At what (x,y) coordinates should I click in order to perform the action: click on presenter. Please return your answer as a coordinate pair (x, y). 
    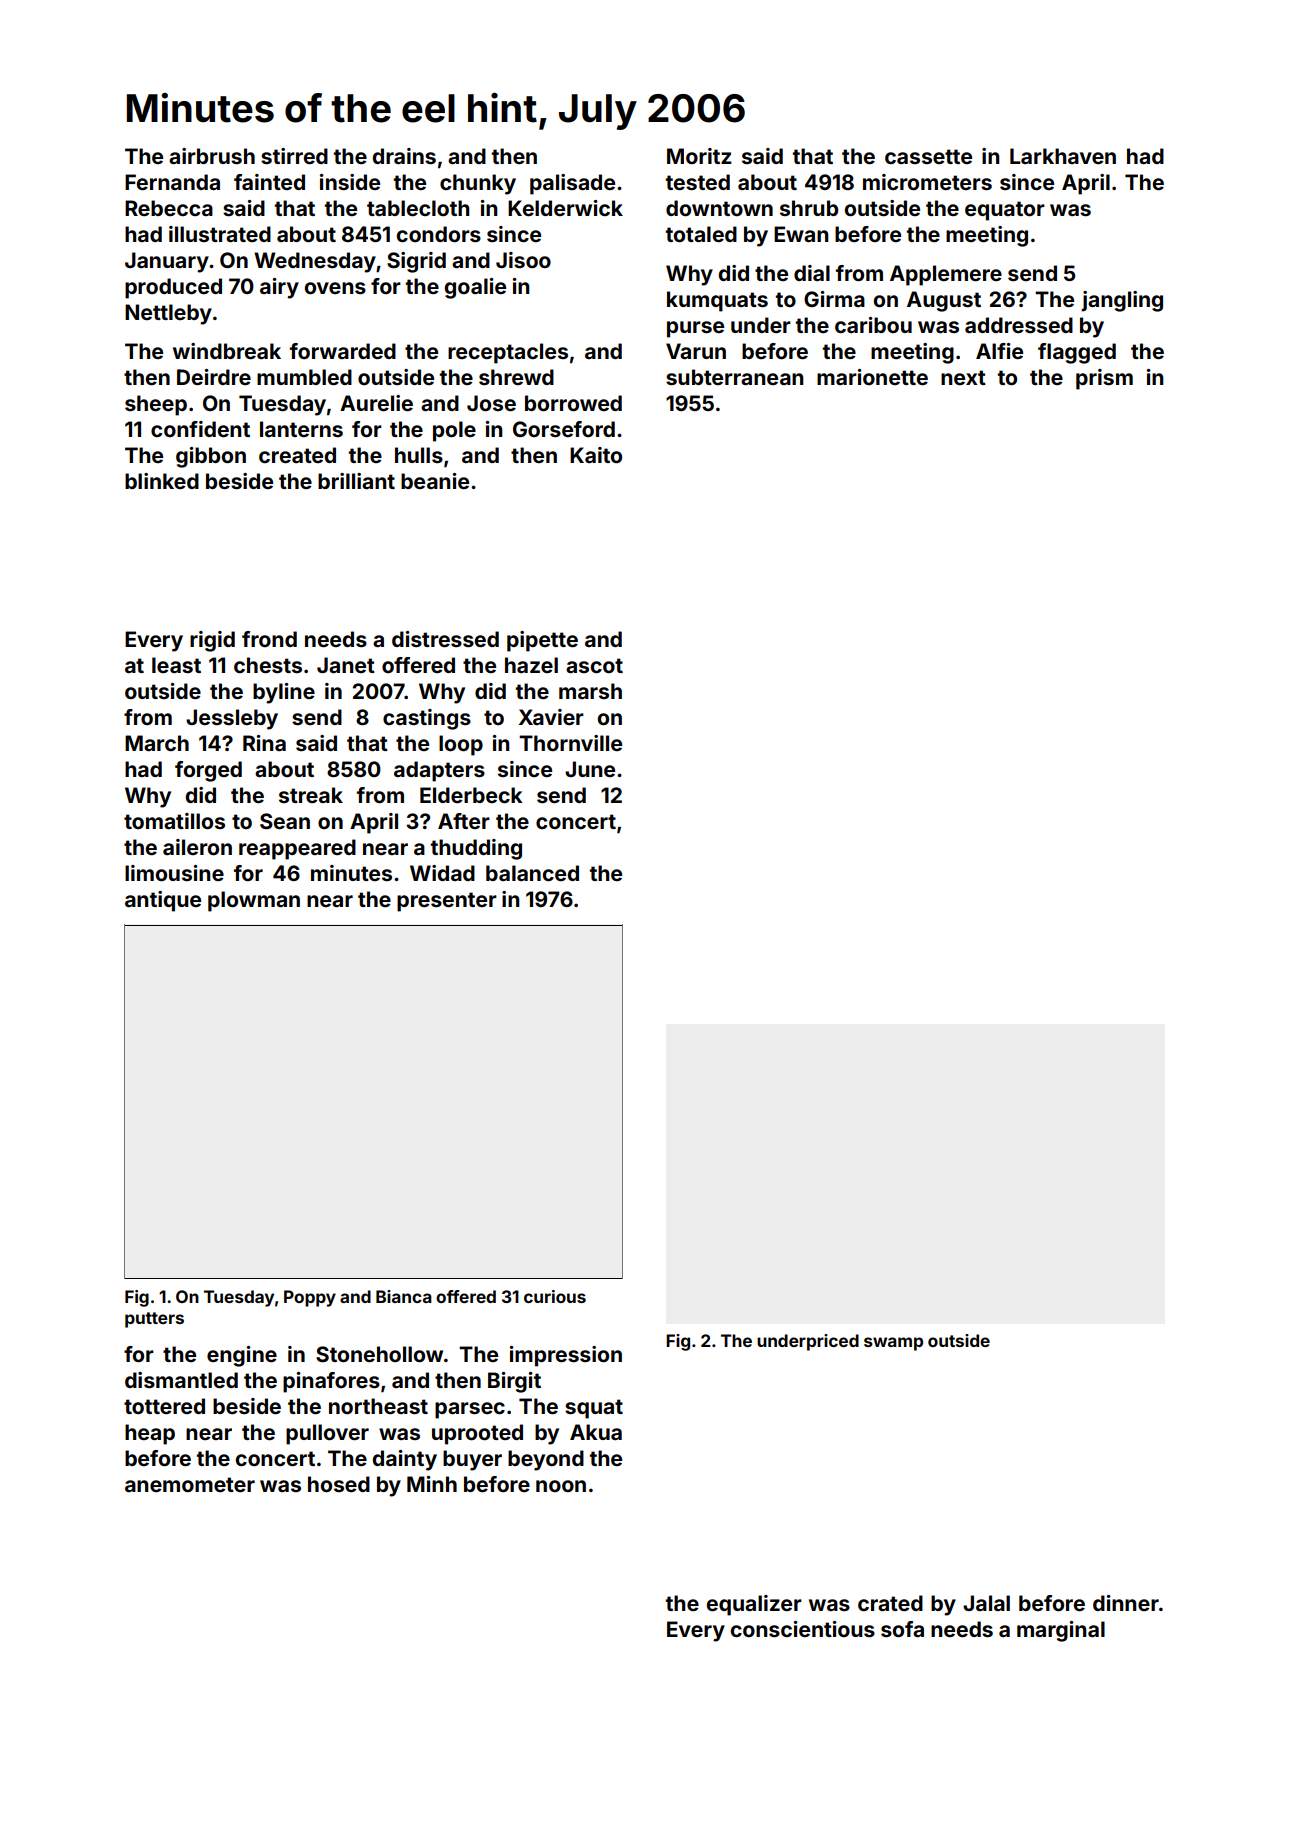
    Looking at the image, I should click on (447, 902).
